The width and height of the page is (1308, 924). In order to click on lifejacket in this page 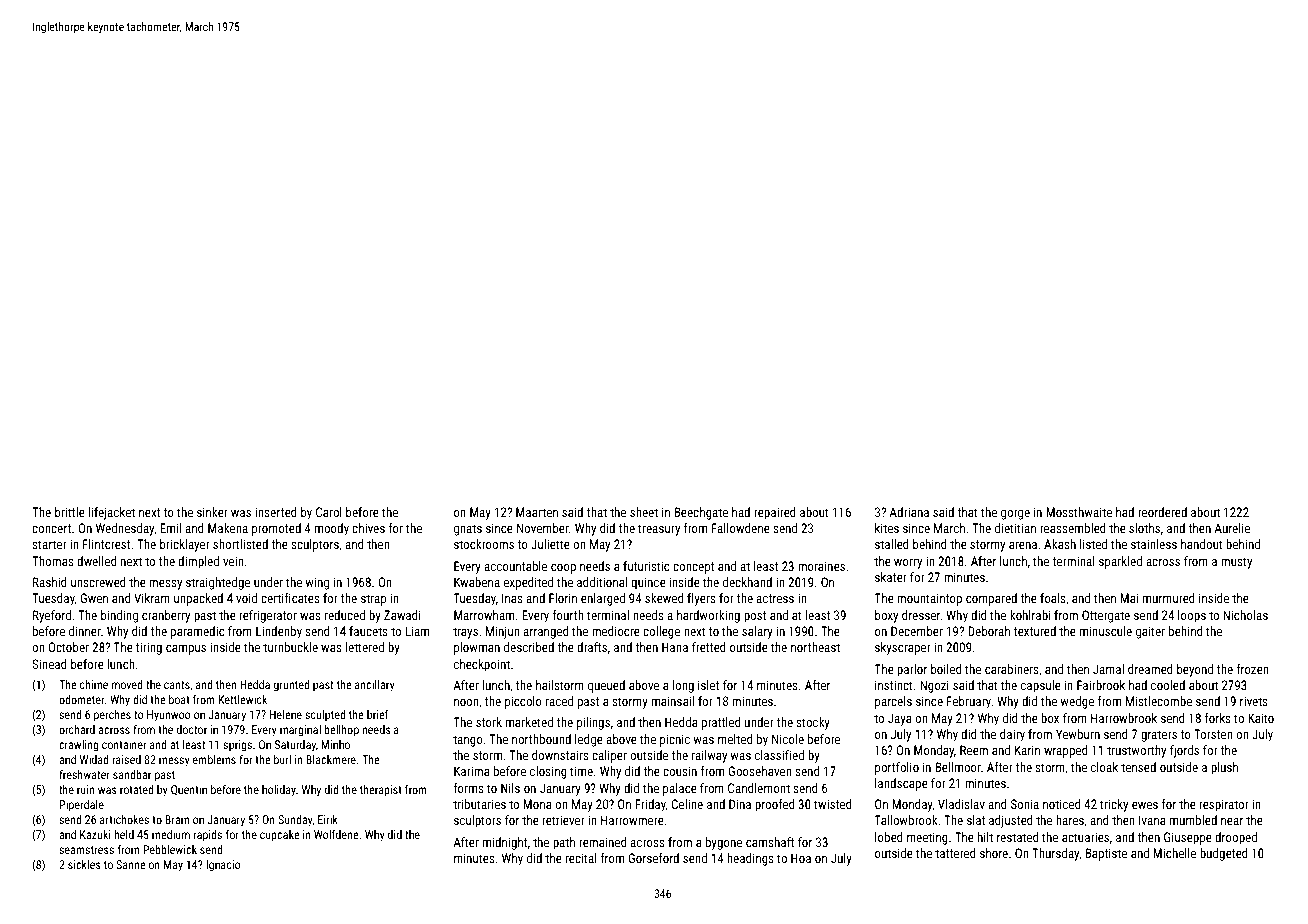, I will do `click(112, 513)`.
